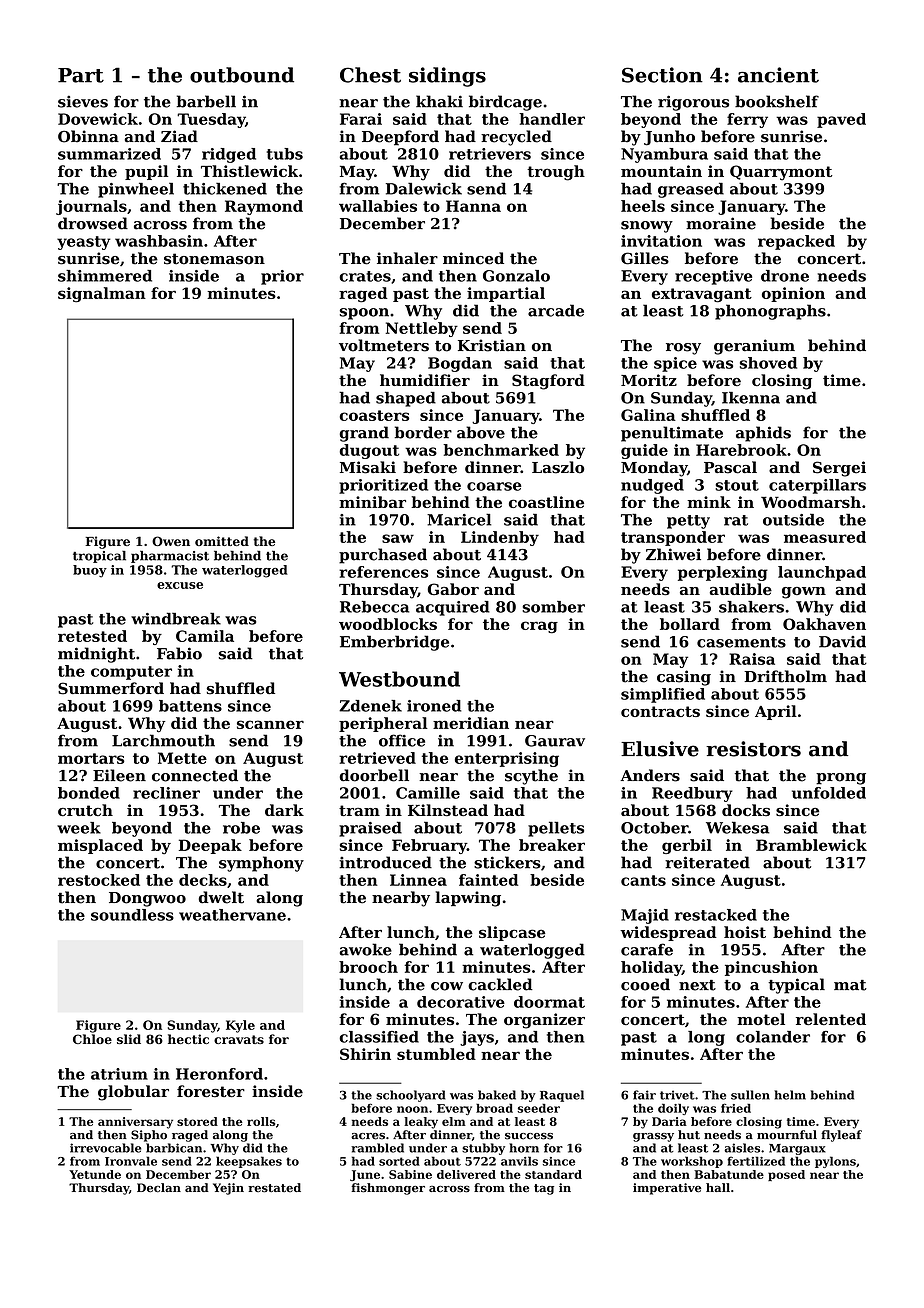 This page has width=924, height=1308. Describe the element at coordinates (179, 136) in the page. I see `Ziad` at that location.
